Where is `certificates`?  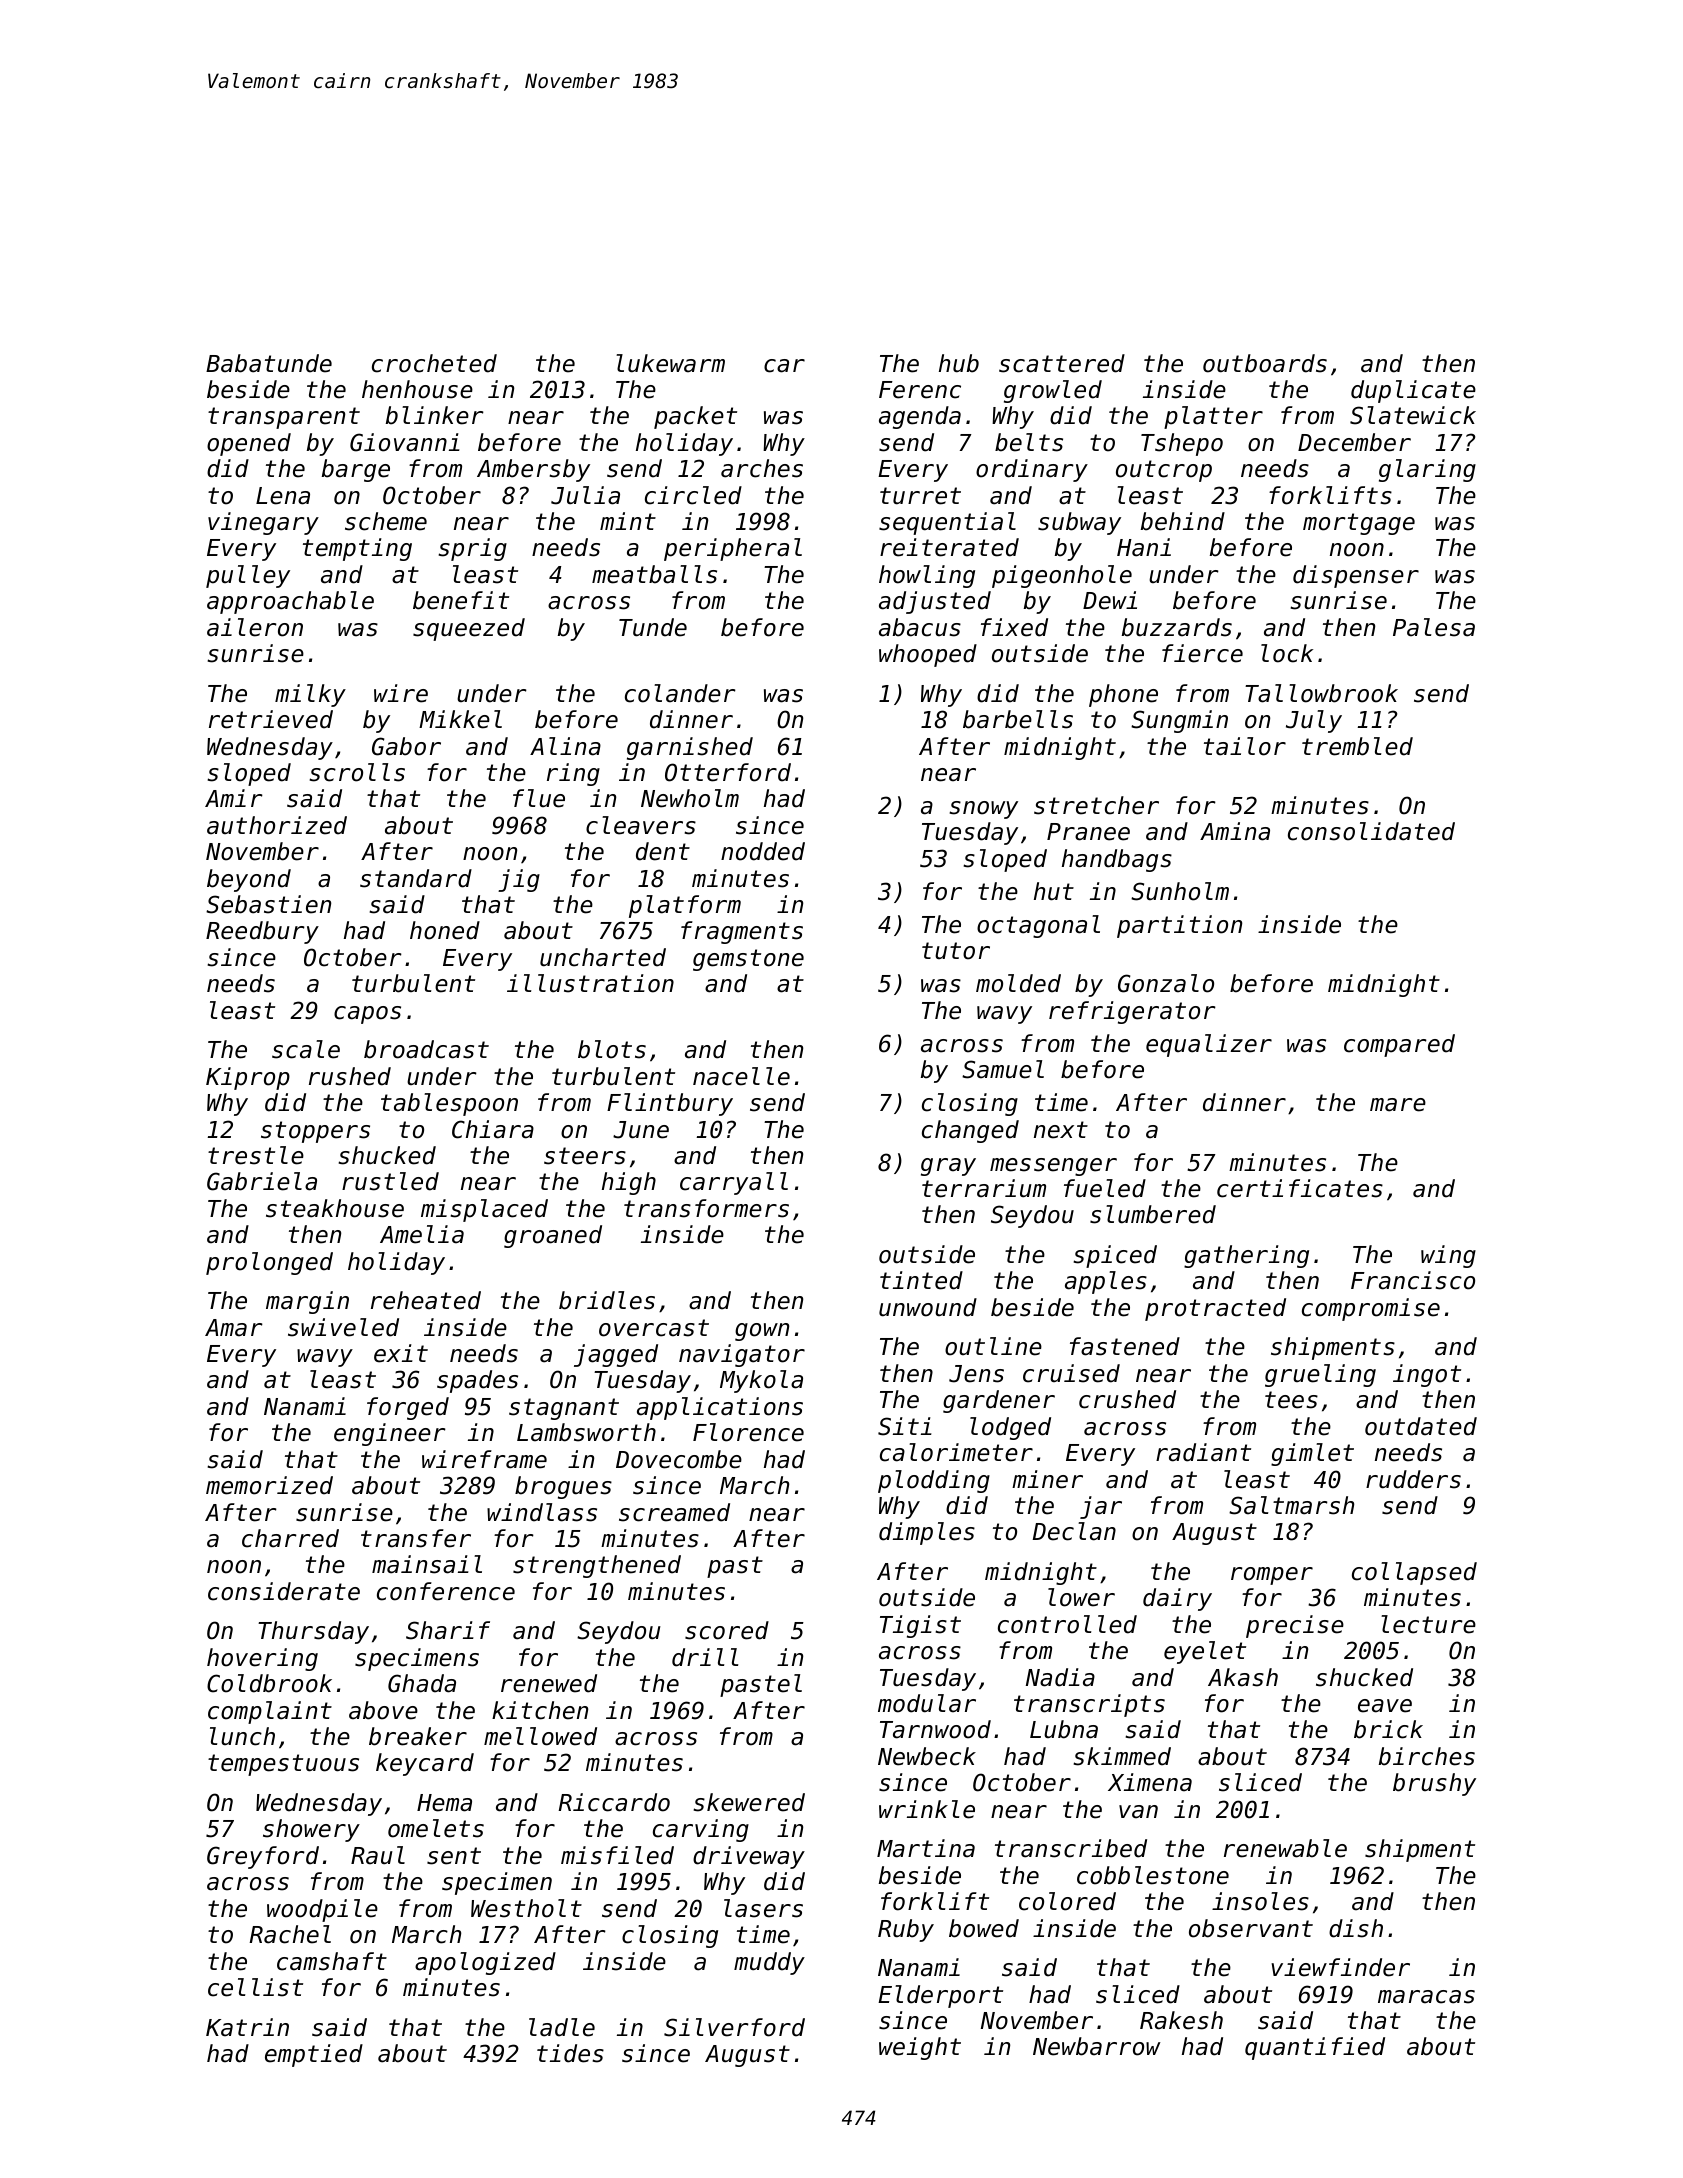
certificates is located at coordinates (1300, 1188).
